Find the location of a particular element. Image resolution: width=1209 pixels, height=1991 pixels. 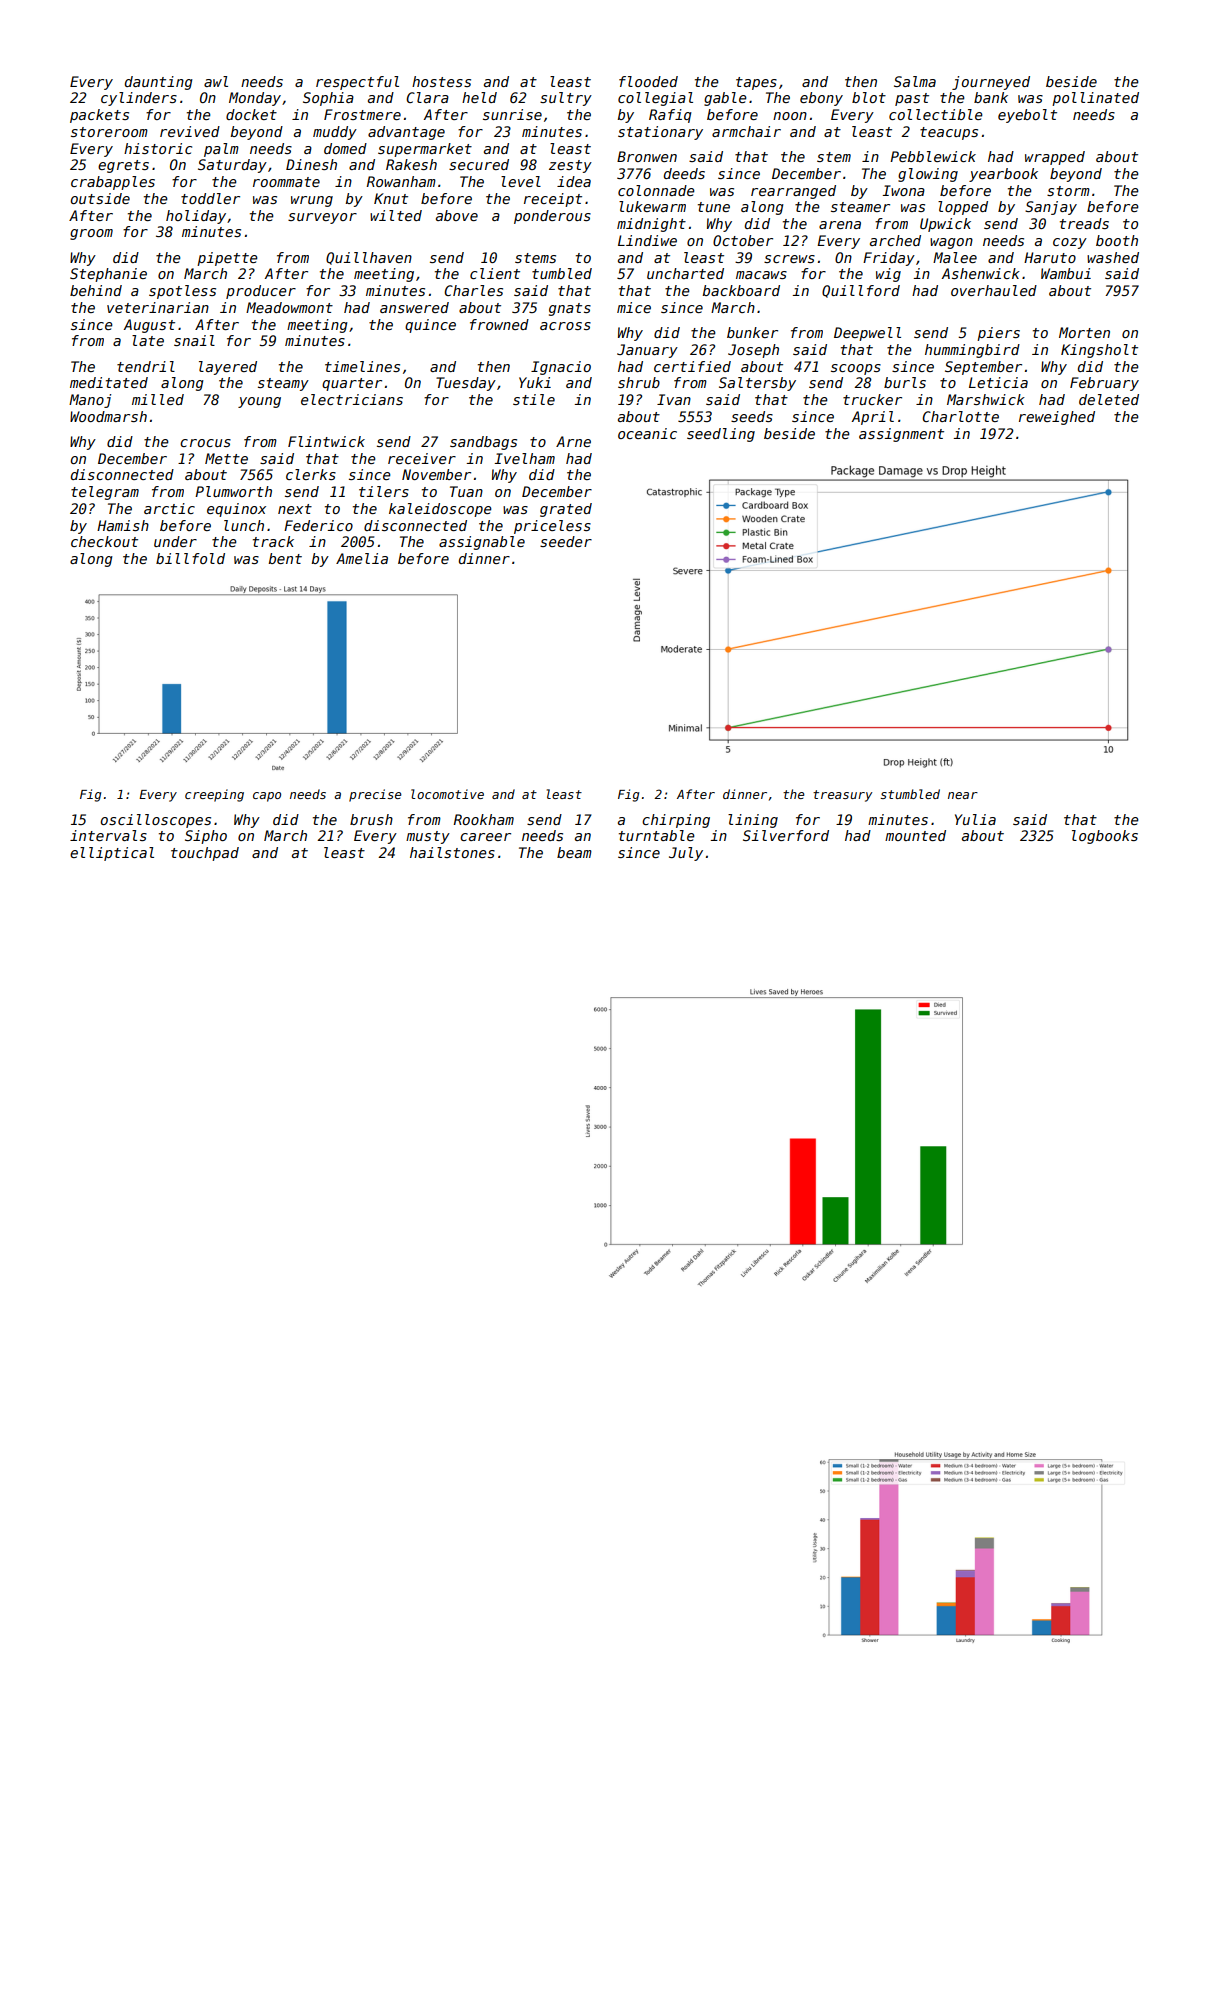

treasury is located at coordinates (842, 796).
